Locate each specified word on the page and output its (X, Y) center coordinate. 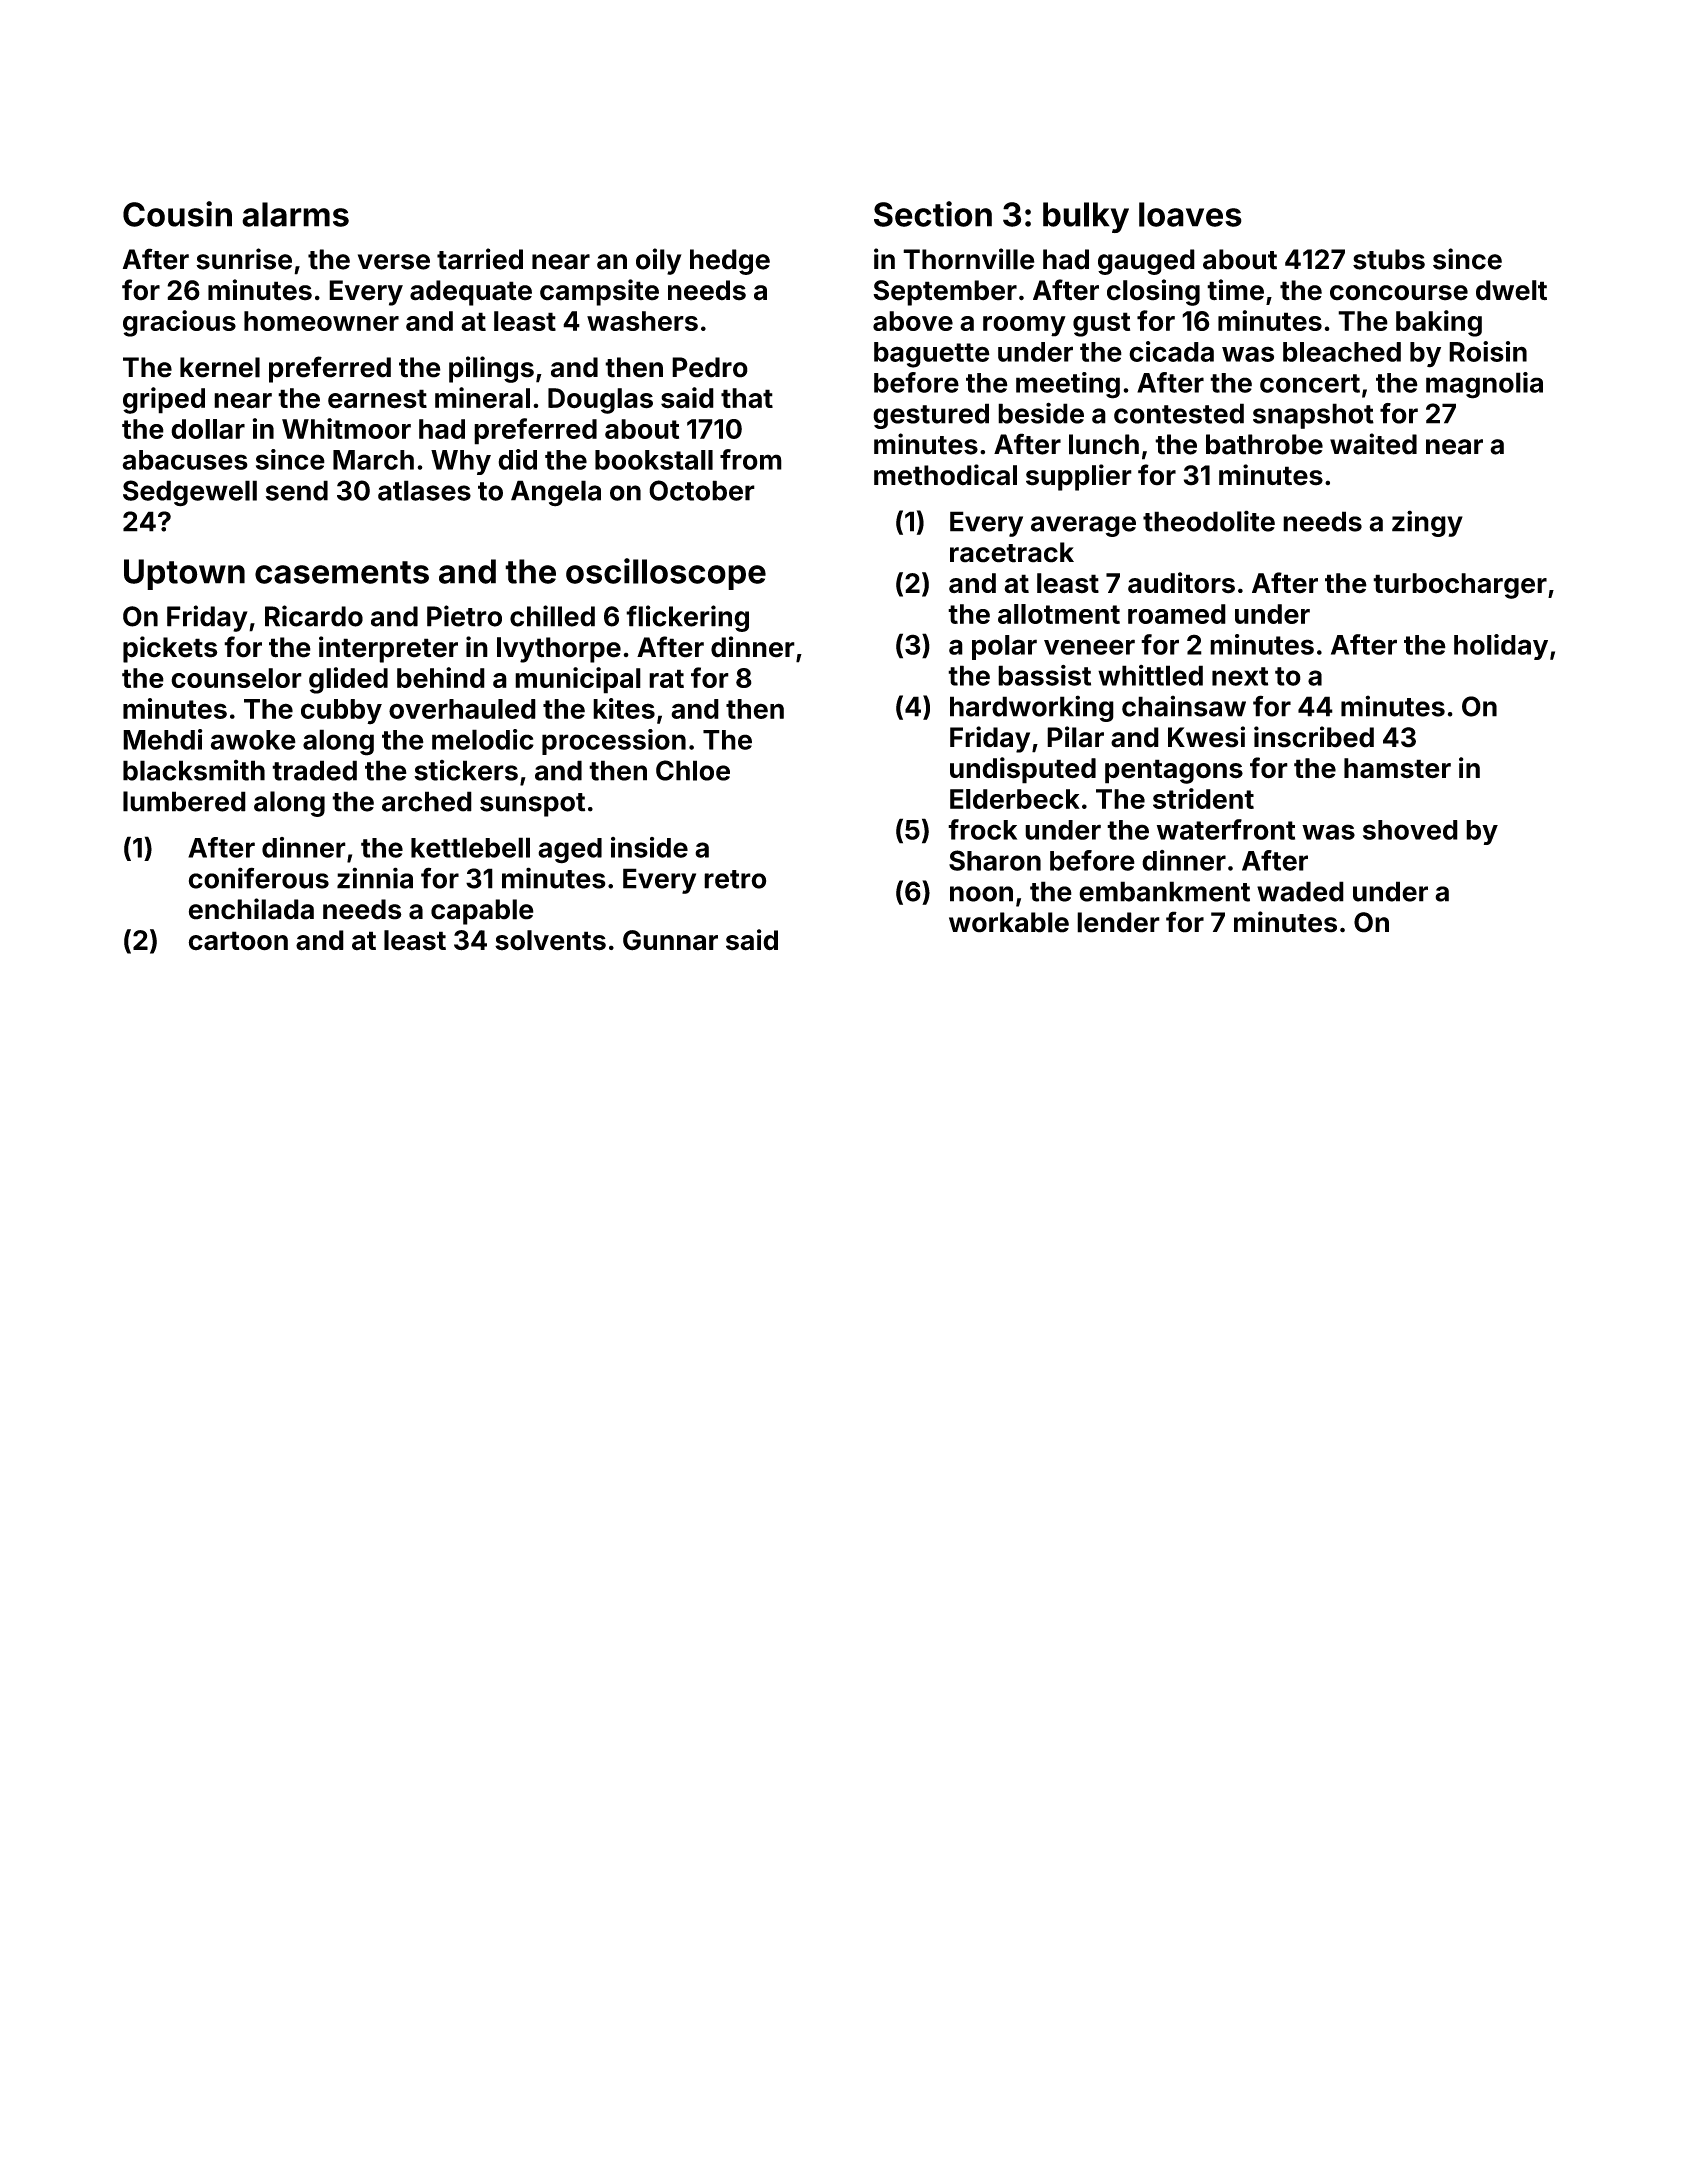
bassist (1044, 675)
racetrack (1012, 552)
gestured (931, 416)
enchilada (251, 909)
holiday (1501, 647)
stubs (1389, 259)
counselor (236, 678)
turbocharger (1460, 586)
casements (342, 572)
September (945, 293)
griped (164, 400)
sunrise (244, 259)
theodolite (1209, 521)
